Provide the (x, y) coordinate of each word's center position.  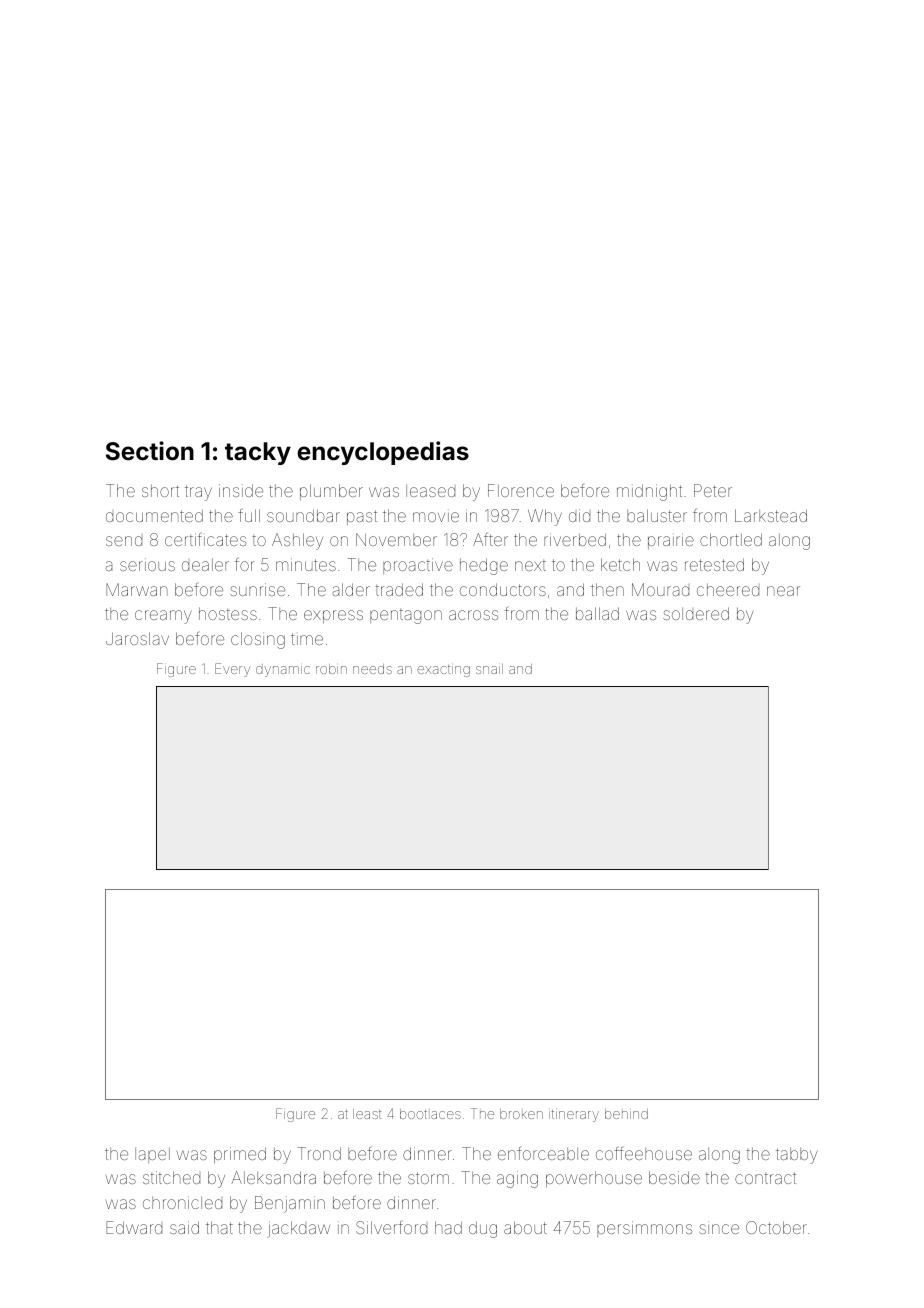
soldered (696, 613)
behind (626, 1114)
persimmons (644, 1229)
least (367, 1114)
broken (521, 1114)
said (184, 1227)
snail (489, 669)
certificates (205, 539)
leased (430, 491)
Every (232, 670)
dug (483, 1229)
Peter (713, 490)
